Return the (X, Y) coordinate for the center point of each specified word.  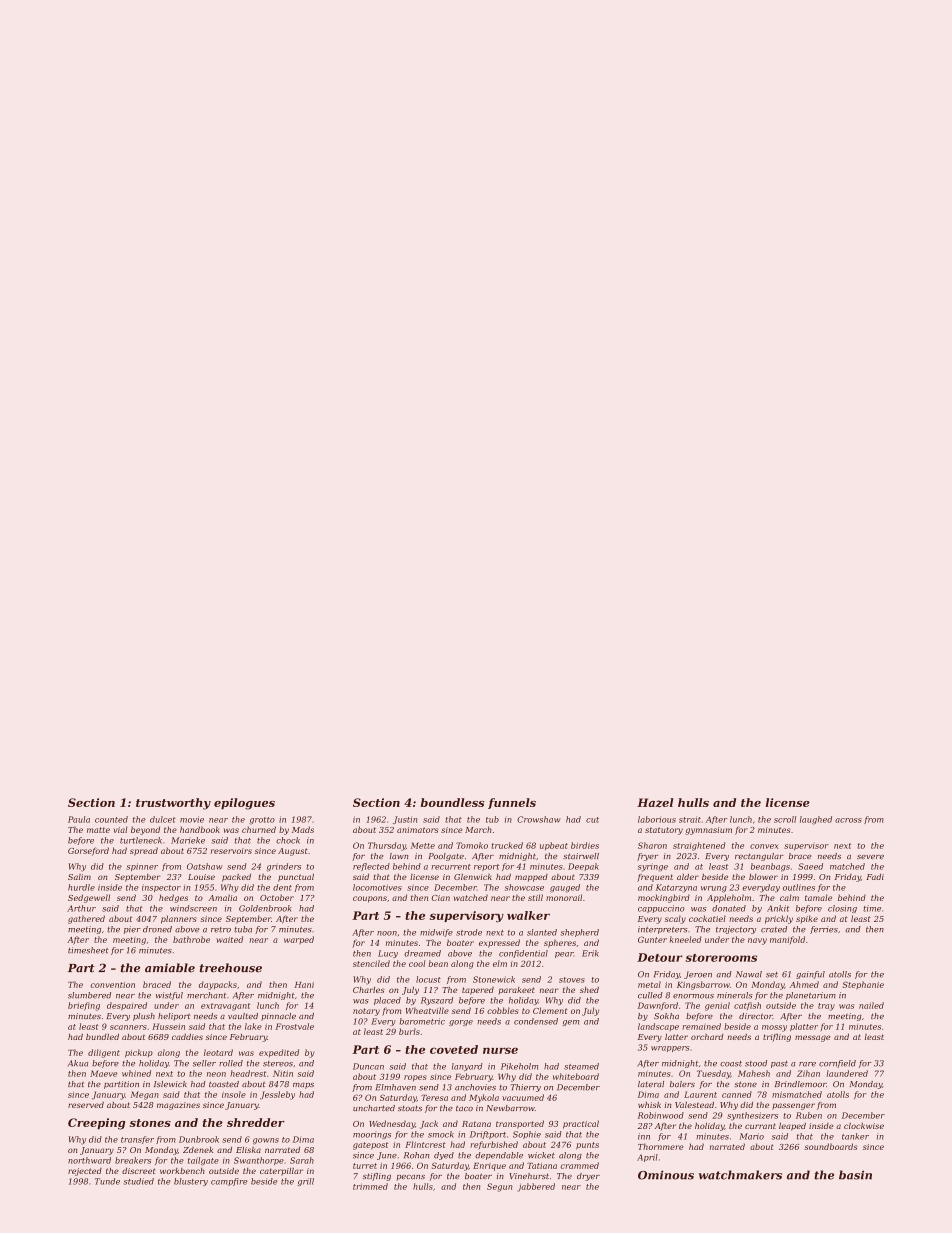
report (486, 867)
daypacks (218, 985)
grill (306, 1182)
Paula (79, 819)
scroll (785, 819)
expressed (499, 943)
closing (842, 909)
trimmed (370, 1186)
